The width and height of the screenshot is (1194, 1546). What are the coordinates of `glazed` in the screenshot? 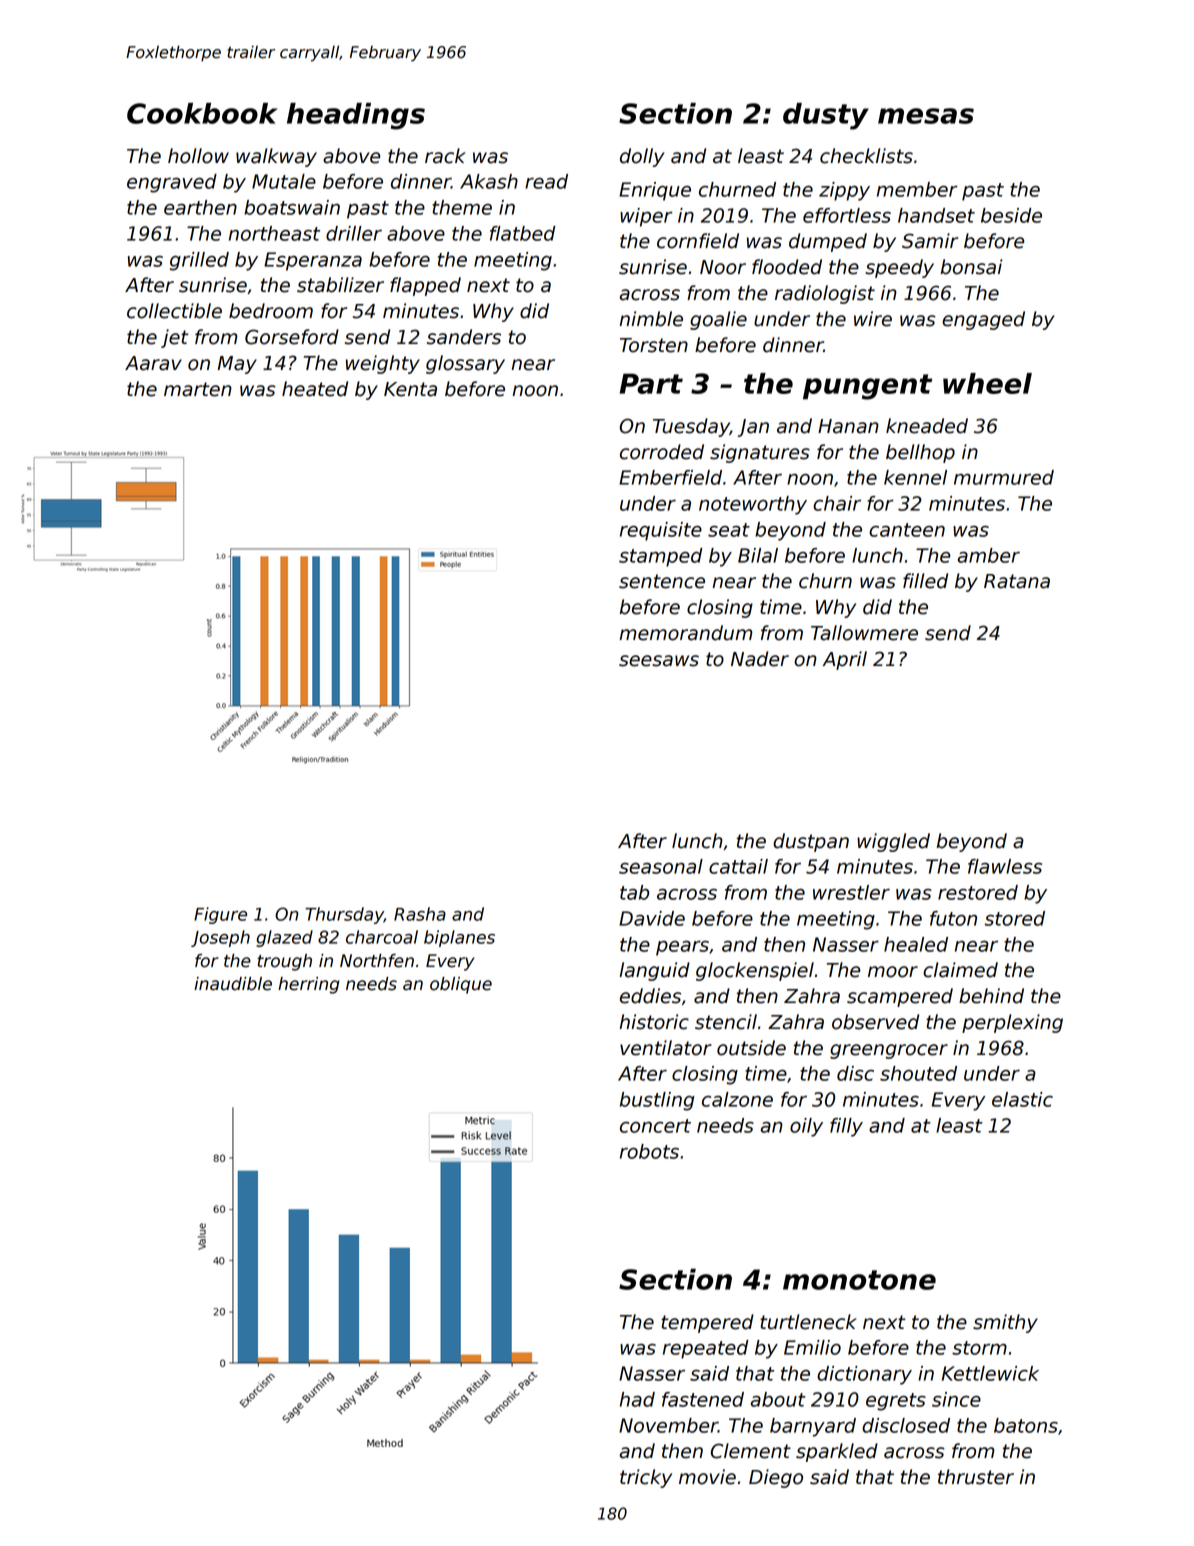 It's located at (284, 938).
